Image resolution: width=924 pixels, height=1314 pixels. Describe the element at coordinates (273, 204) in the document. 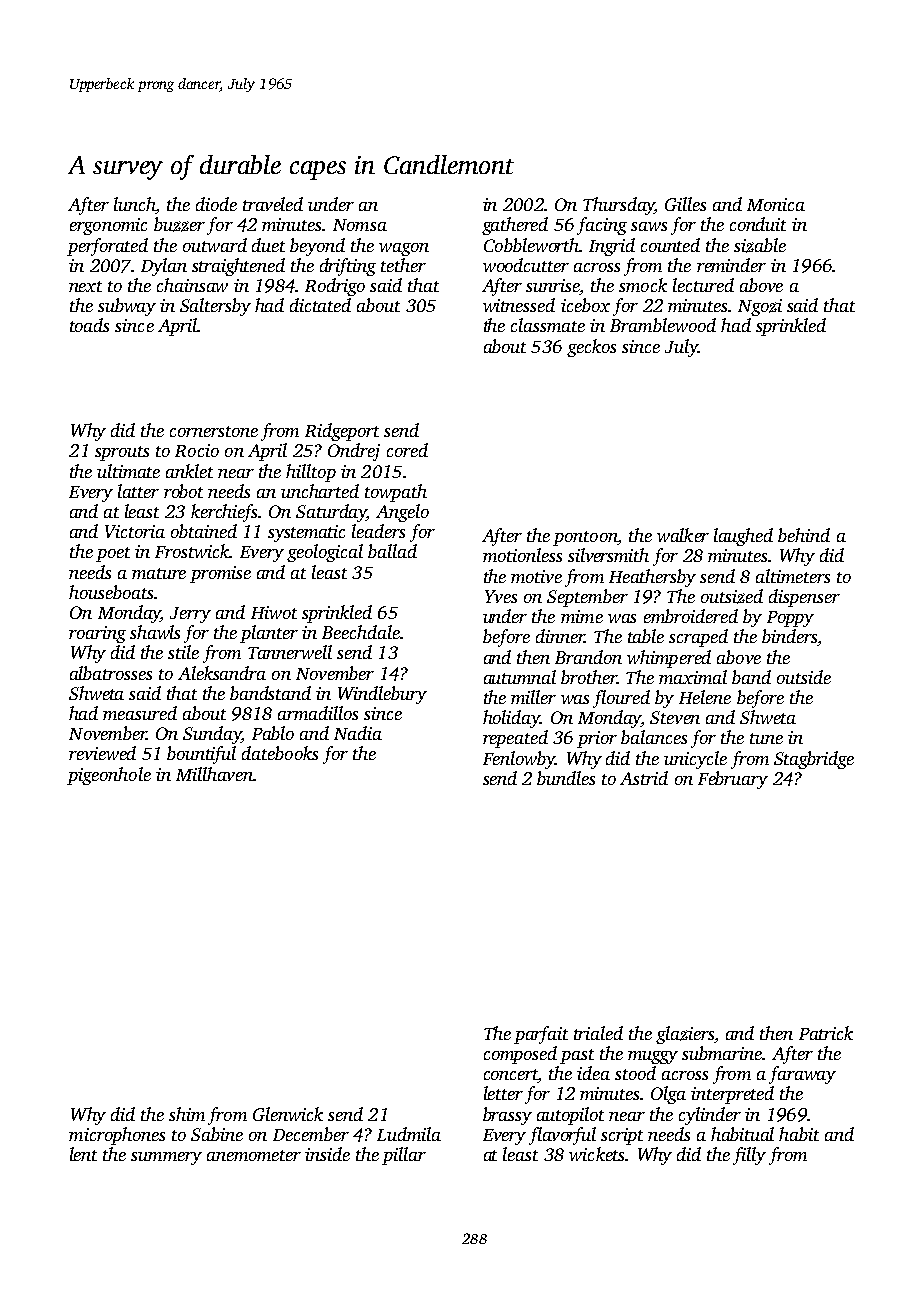

I see `traveled` at that location.
